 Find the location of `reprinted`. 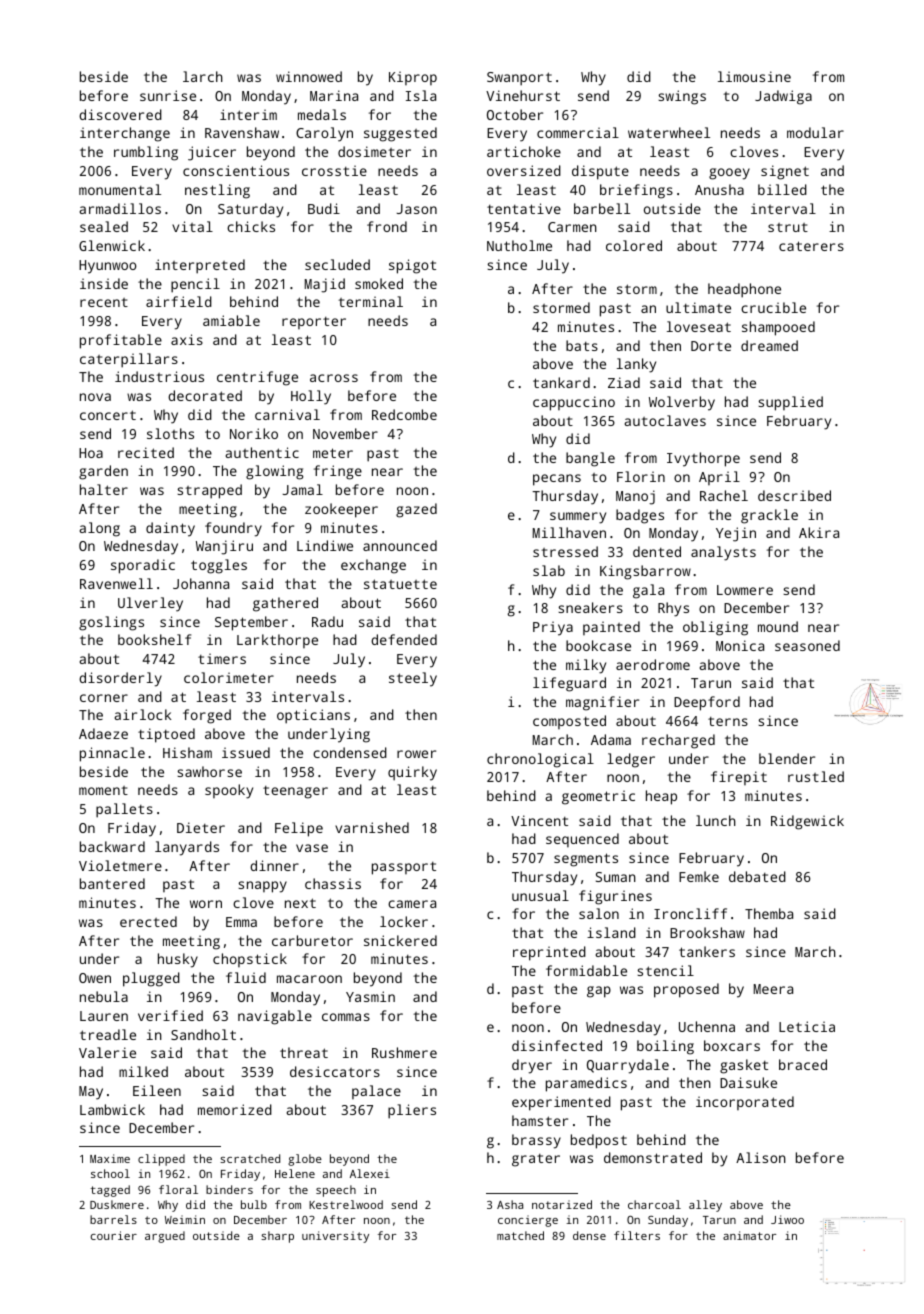

reprinted is located at coordinates (549, 953).
